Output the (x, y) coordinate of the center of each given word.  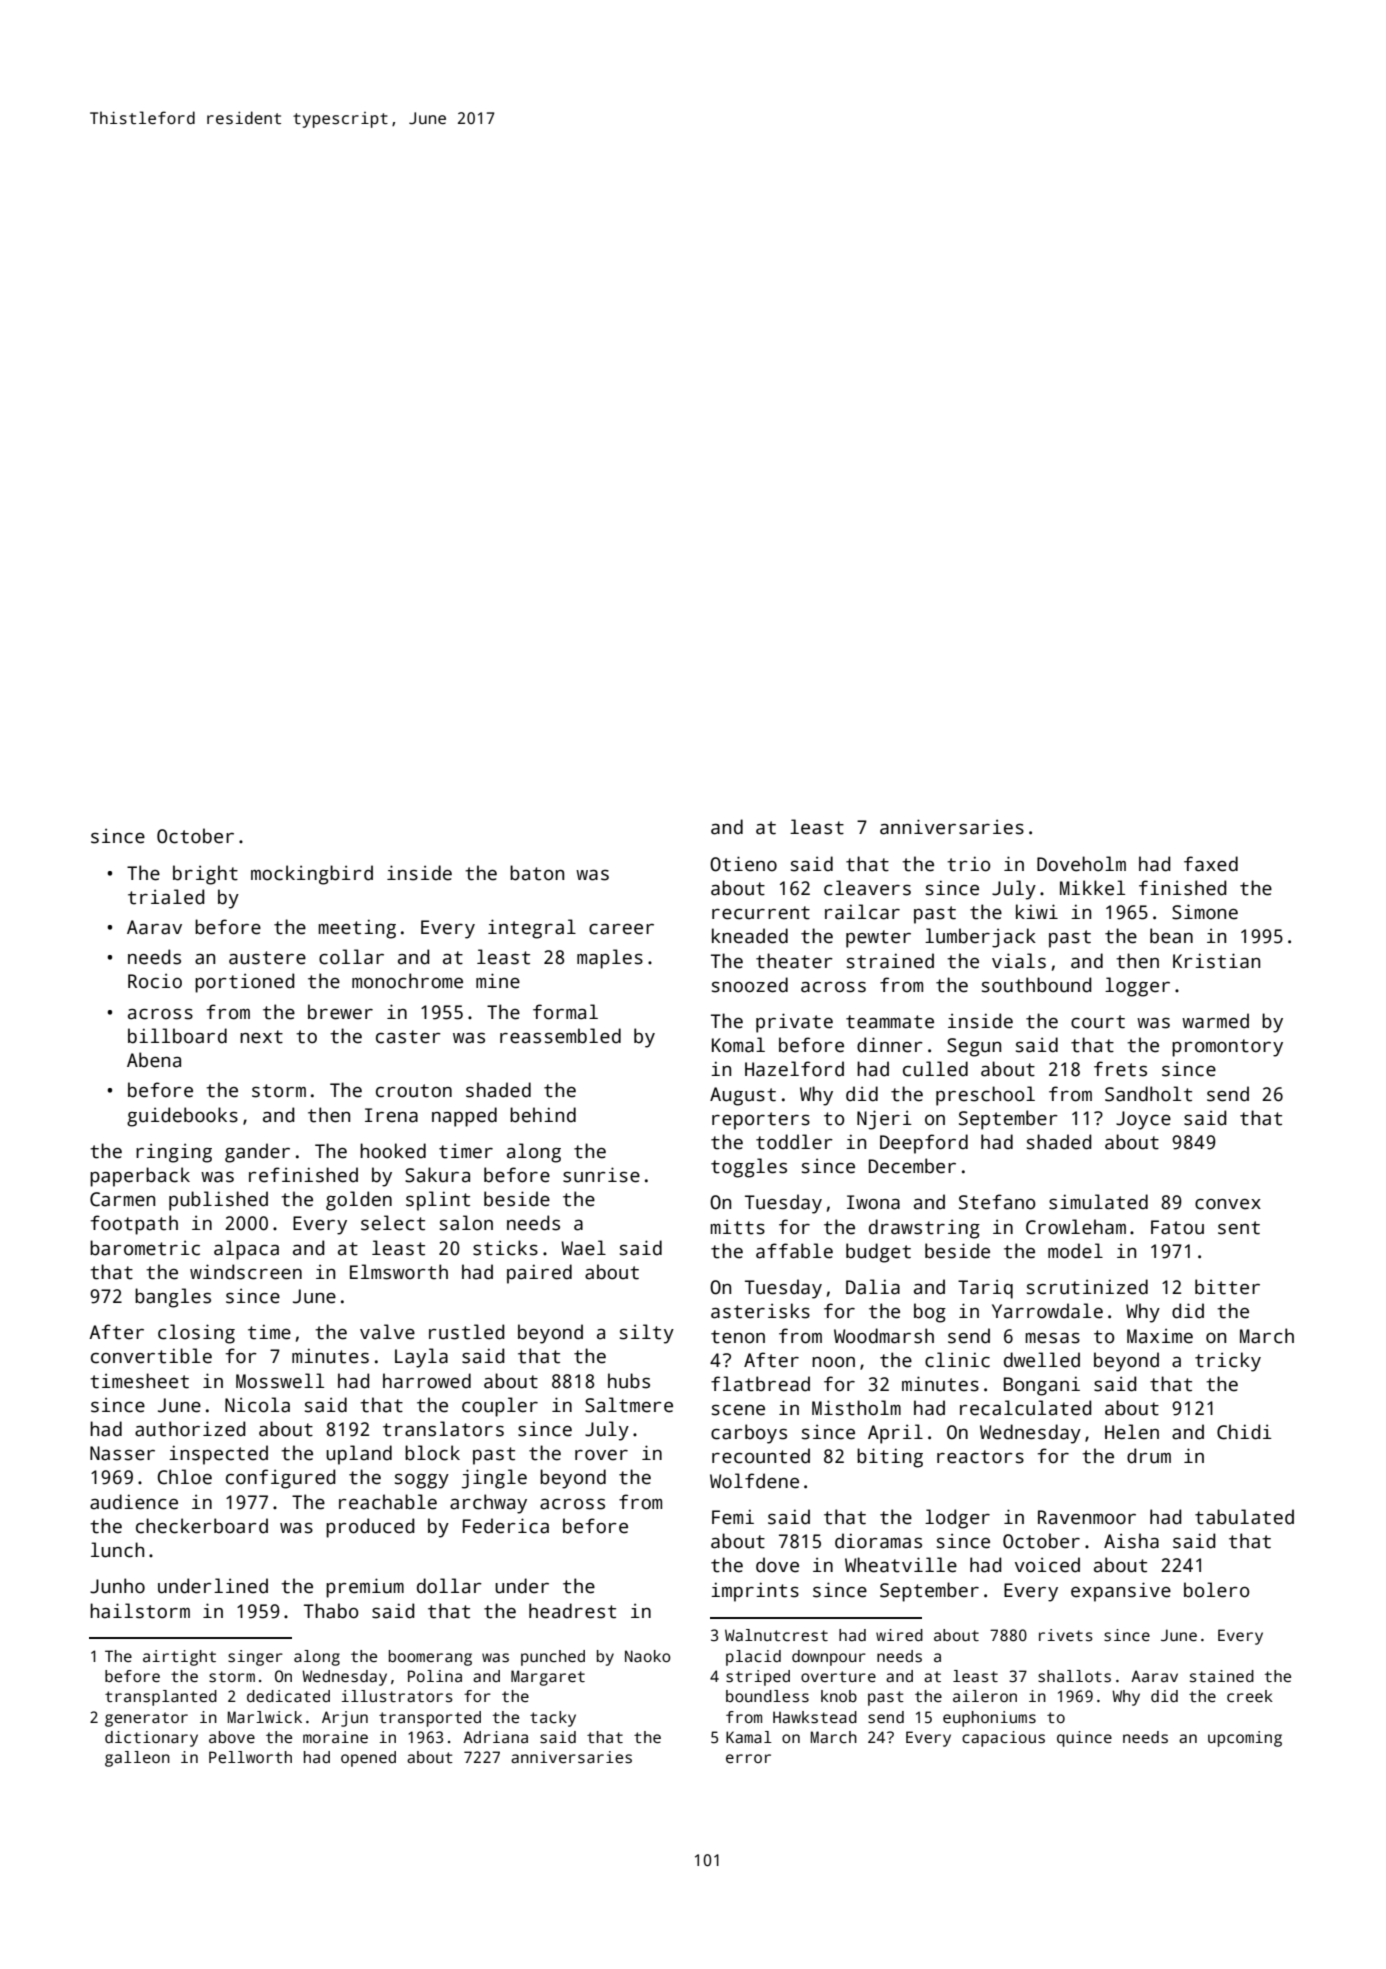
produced (370, 1528)
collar (351, 957)
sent (1239, 1228)
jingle (494, 1479)
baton (537, 873)
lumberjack (980, 938)
